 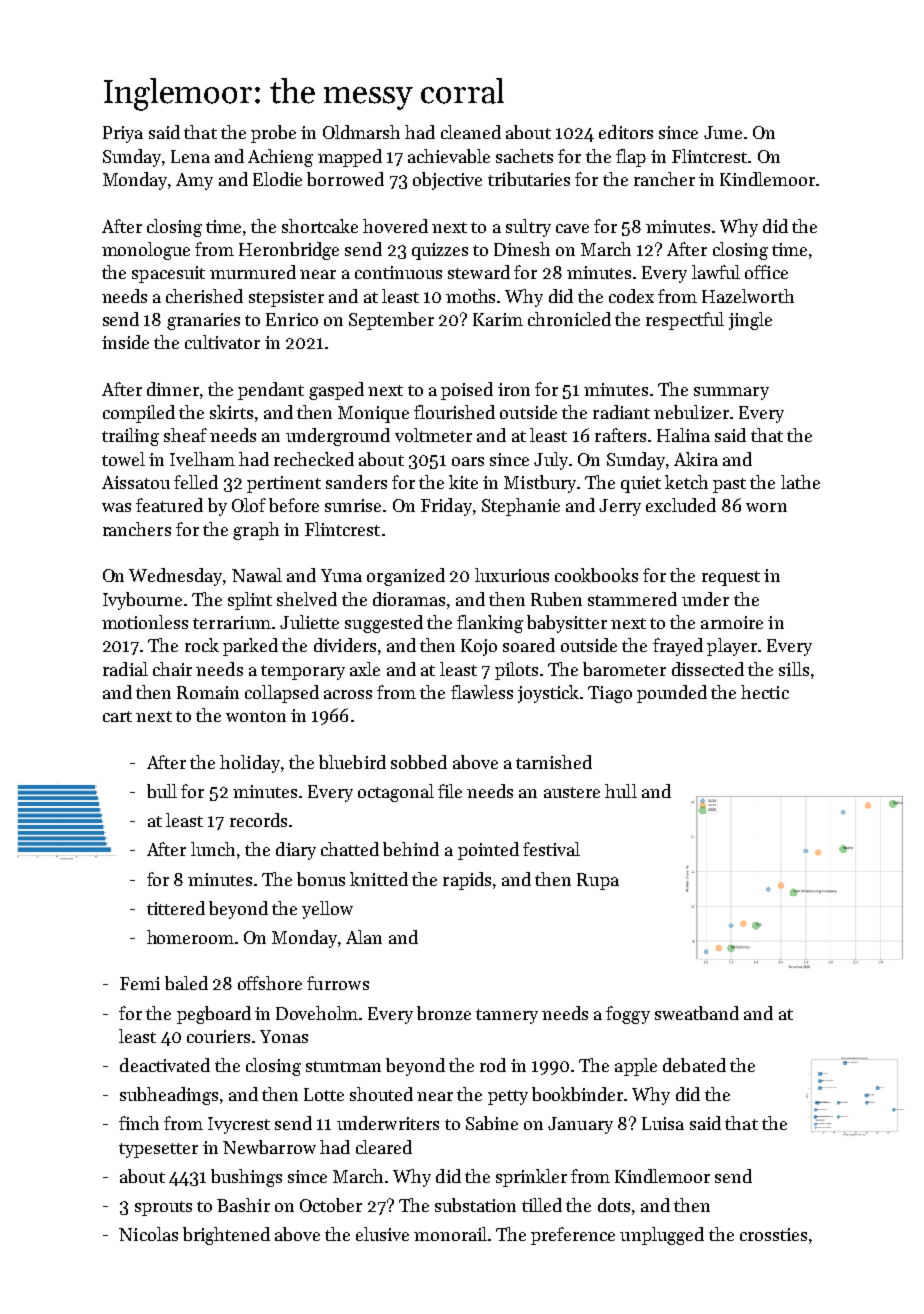 What do you see at coordinates (614, 1205) in the screenshot?
I see `dots` at bounding box center [614, 1205].
